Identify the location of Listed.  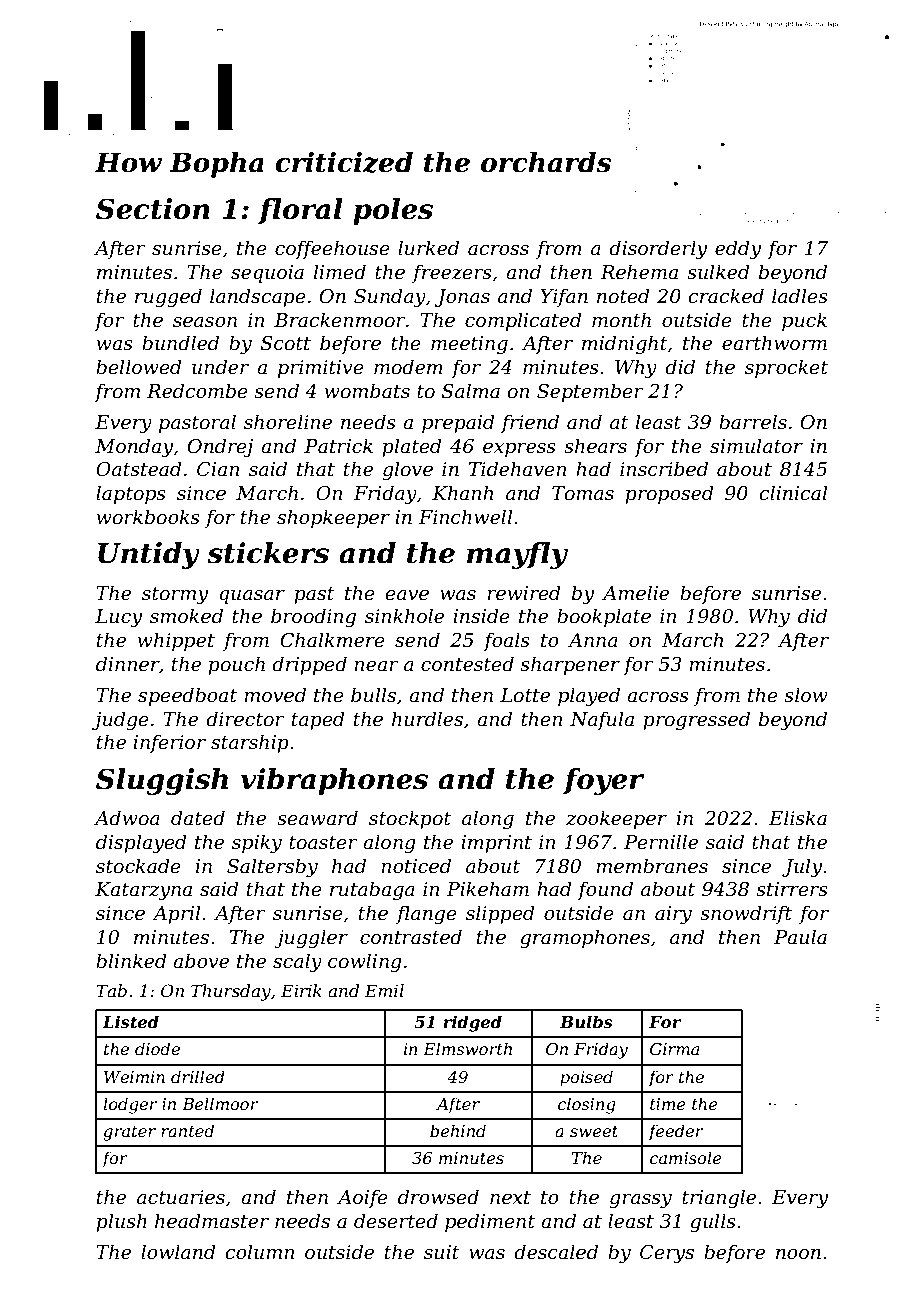
(130, 1021).
